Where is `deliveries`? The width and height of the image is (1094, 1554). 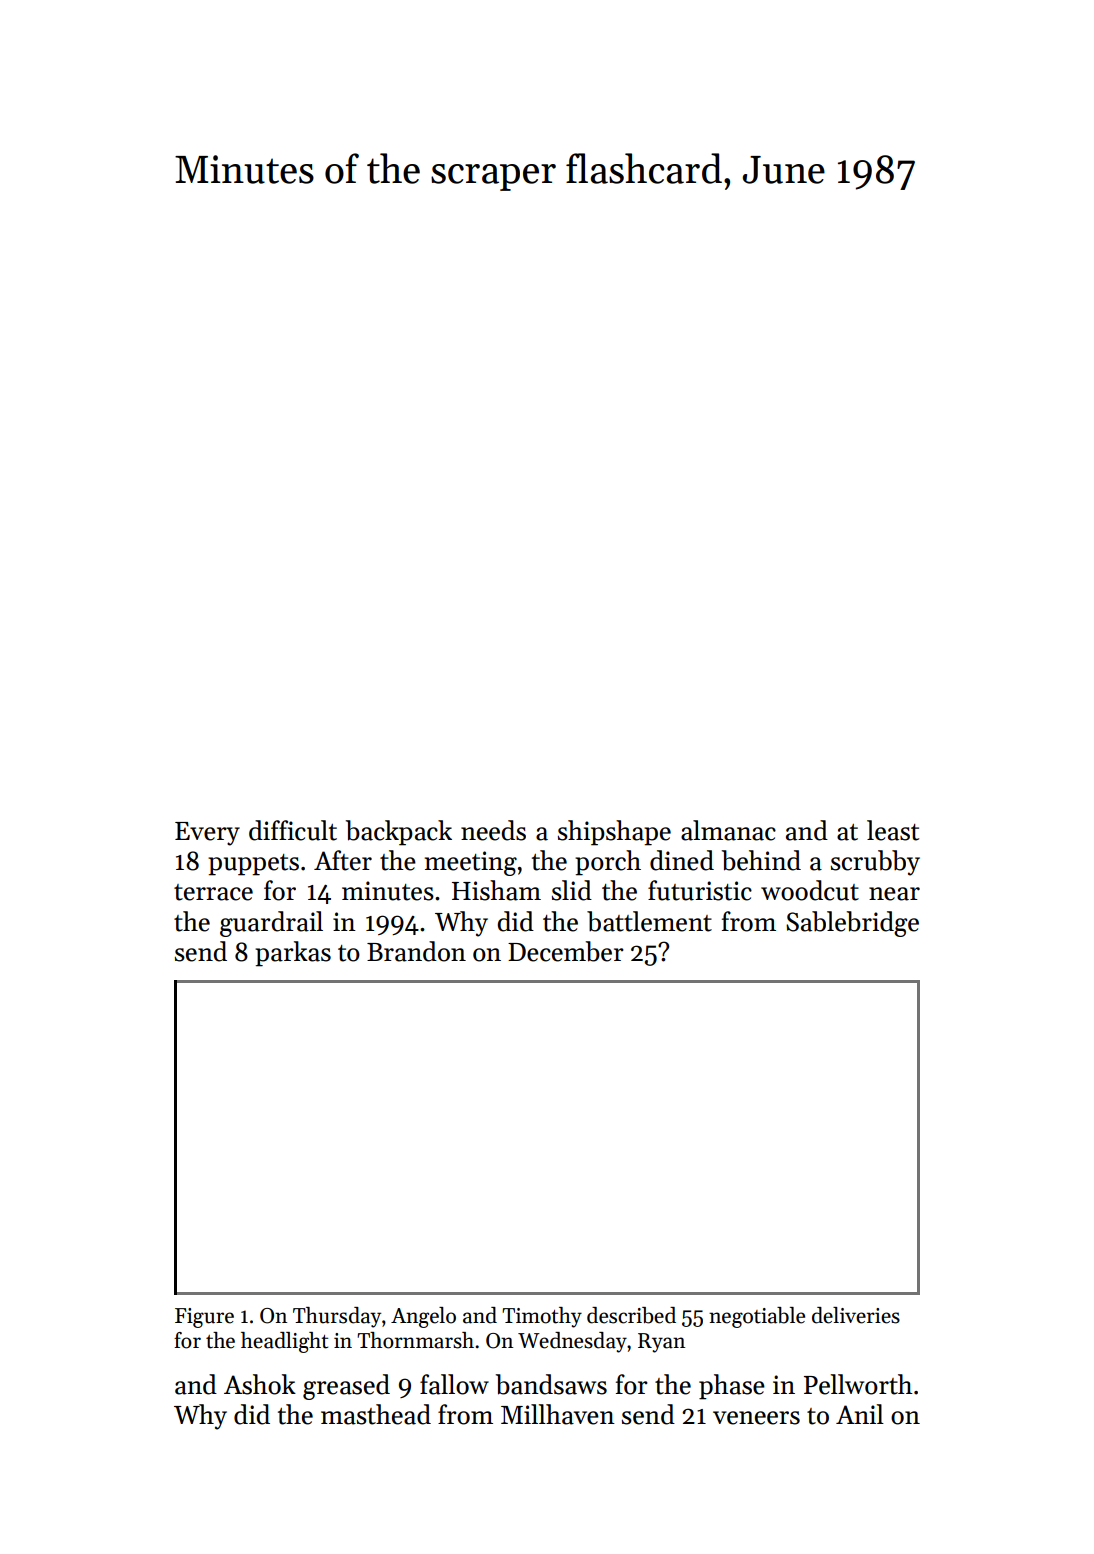
deliveries is located at coordinates (856, 1315).
